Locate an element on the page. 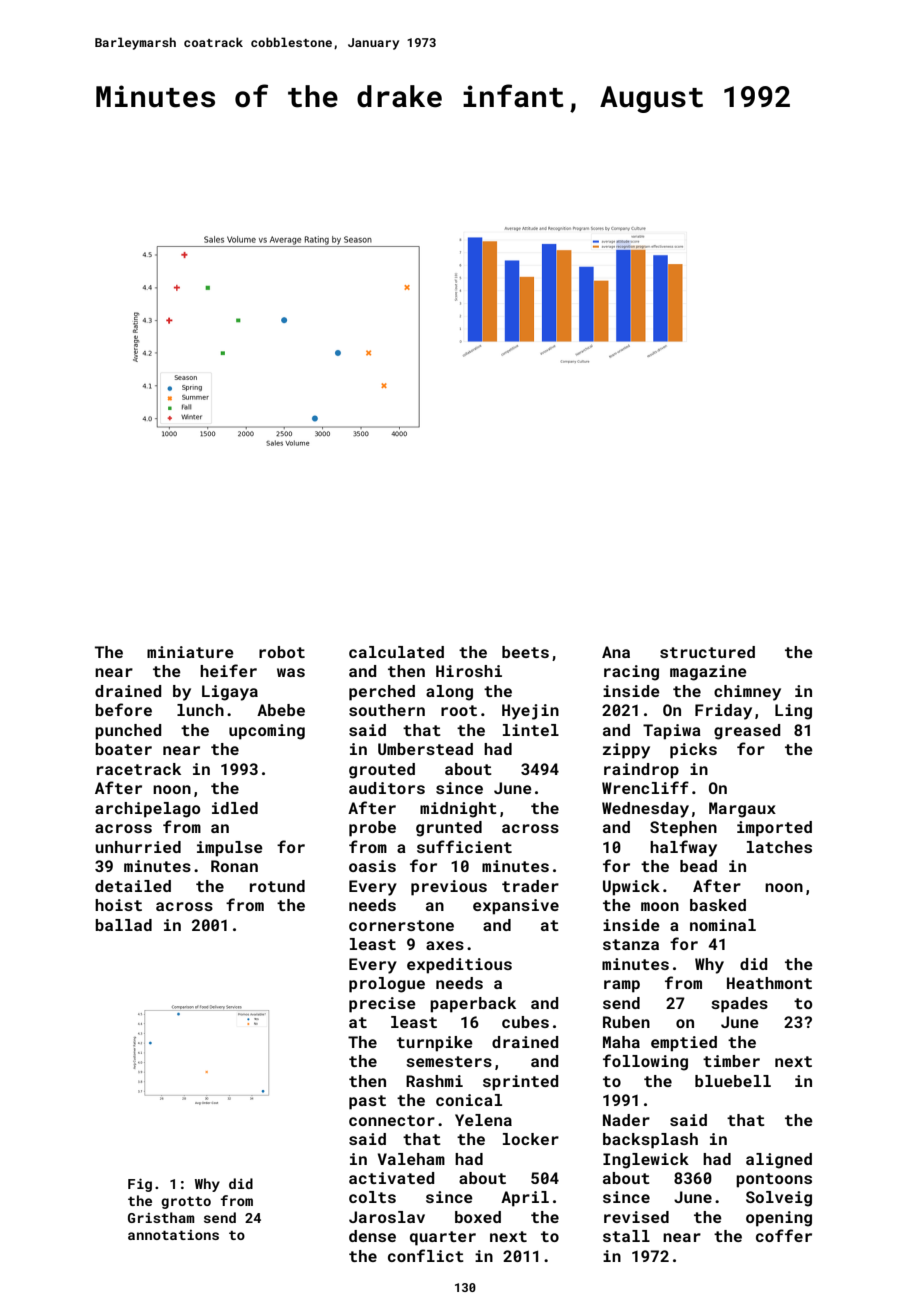  along is located at coordinates (449, 693).
